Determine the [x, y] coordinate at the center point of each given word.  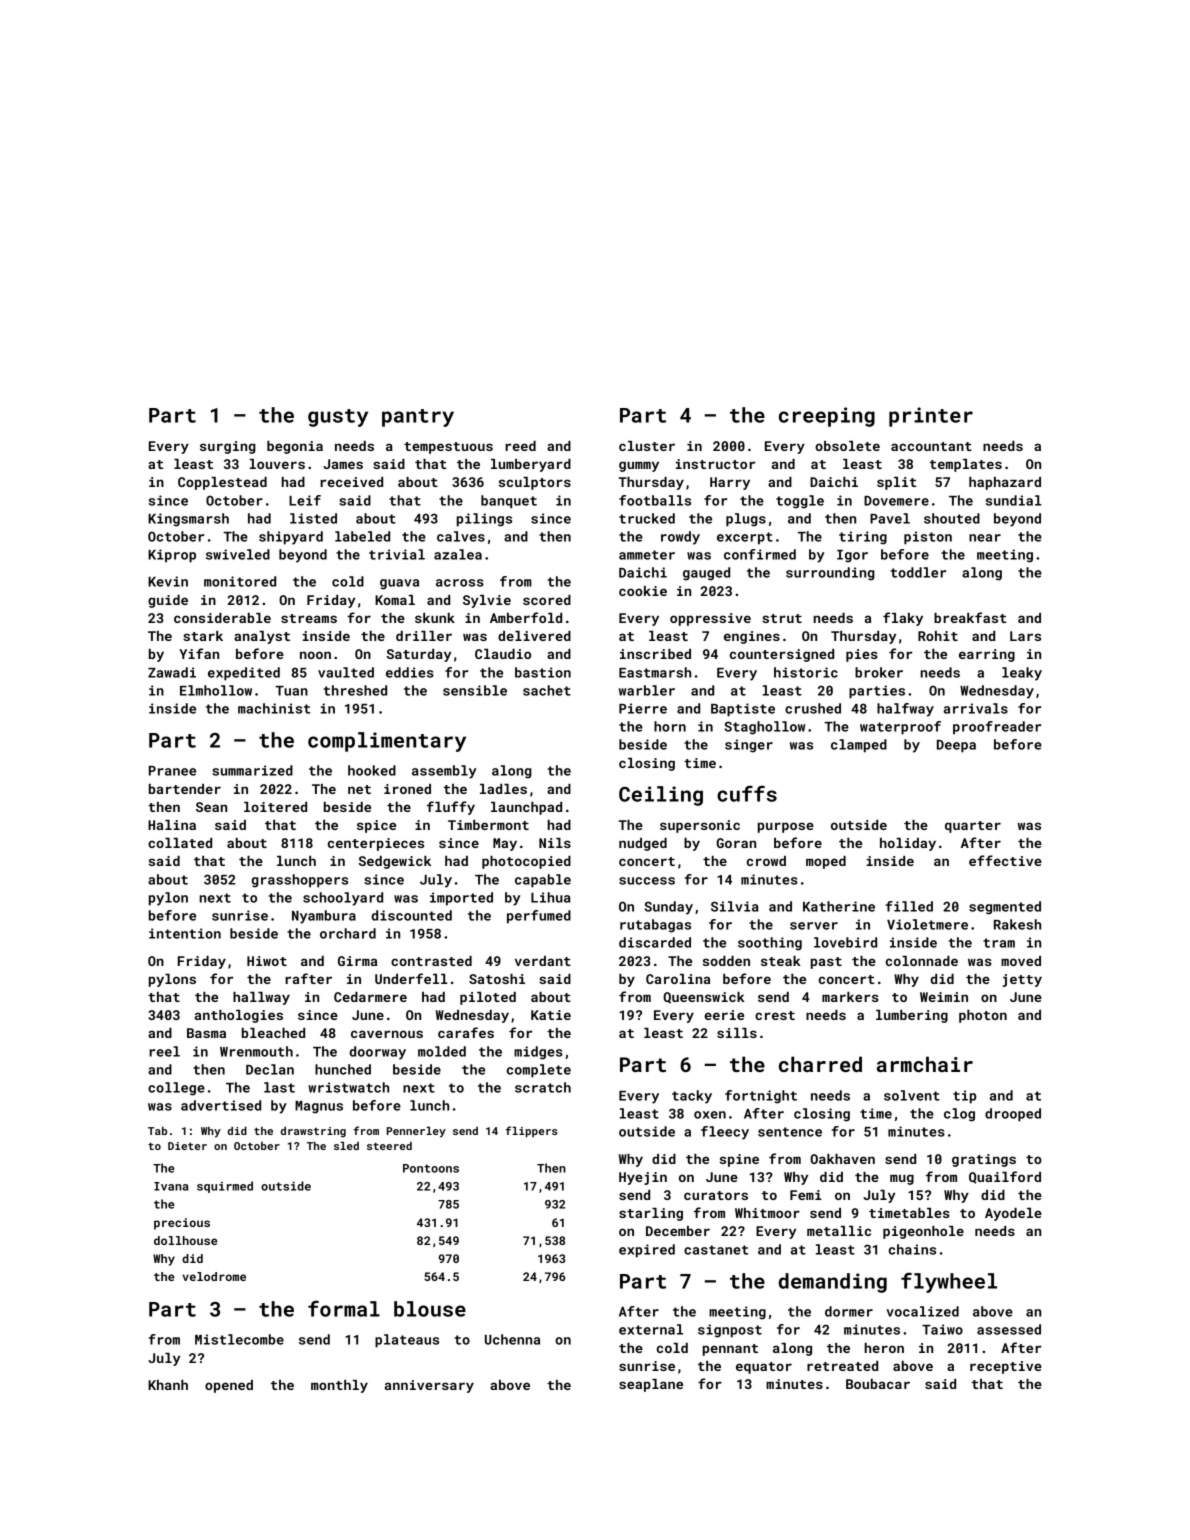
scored [547, 600]
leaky [1022, 674]
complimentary [387, 742]
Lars [1025, 636]
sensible [475, 690]
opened [229, 1386]
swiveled [238, 554]
